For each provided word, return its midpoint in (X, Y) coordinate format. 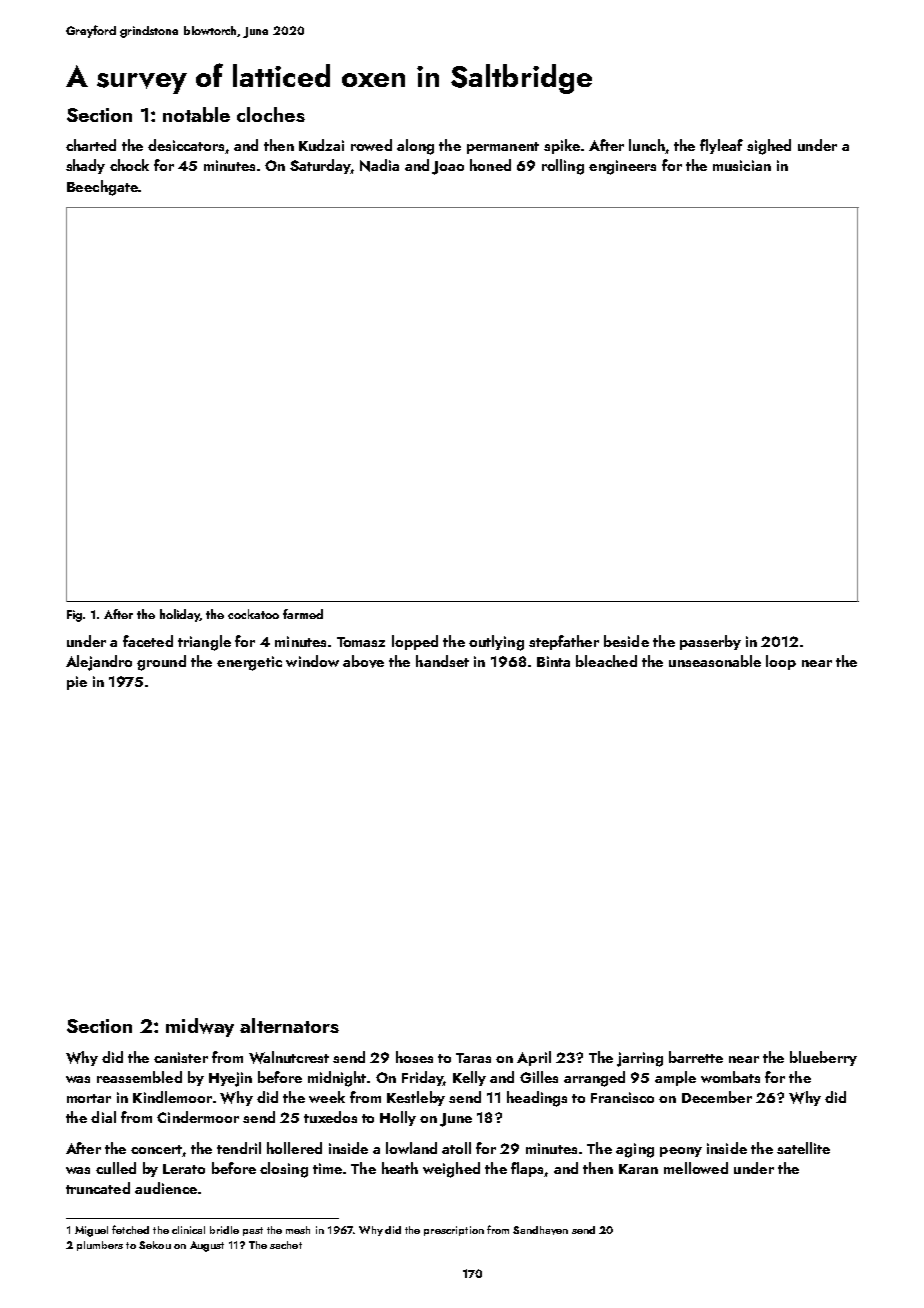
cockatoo (253, 614)
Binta (553, 661)
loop (781, 662)
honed (490, 165)
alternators (289, 1025)
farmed (303, 614)
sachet (286, 1245)
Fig (74, 616)
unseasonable (715, 661)
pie (77, 683)
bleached (606, 661)
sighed (769, 147)
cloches (271, 114)
